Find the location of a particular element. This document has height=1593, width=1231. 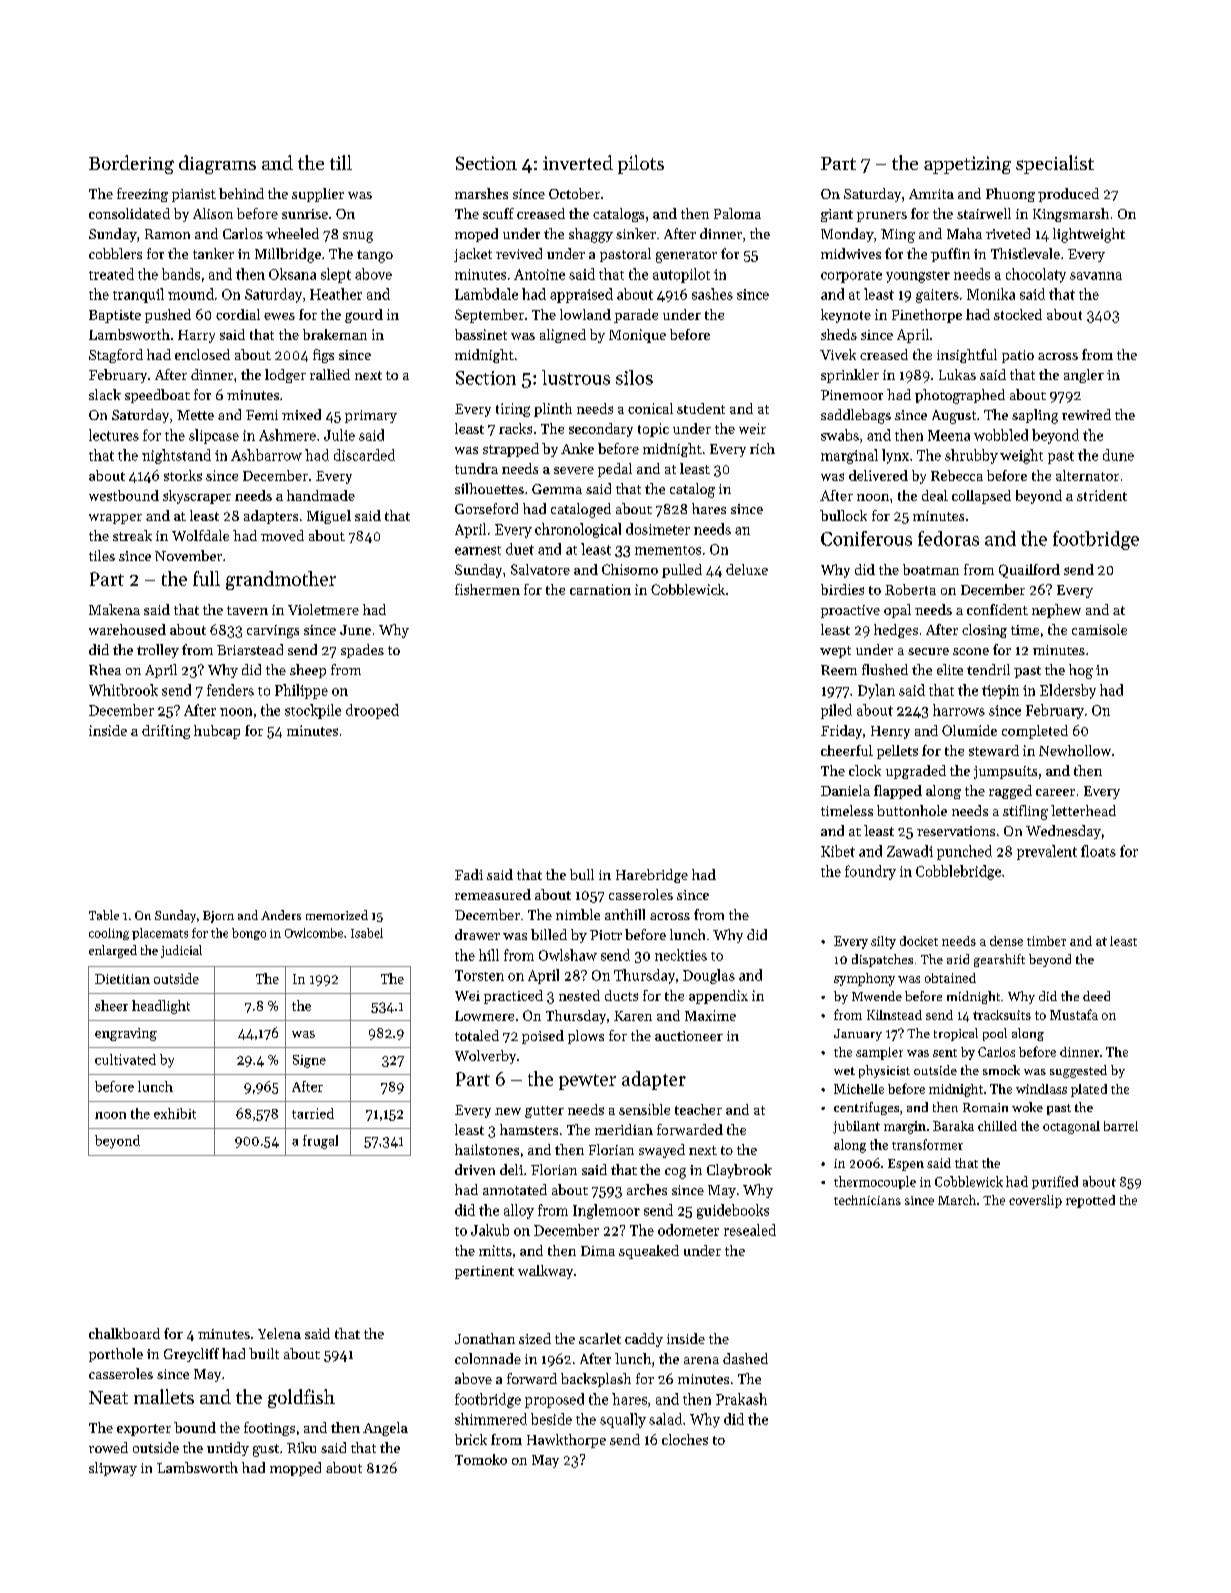

deed is located at coordinates (1096, 996).
